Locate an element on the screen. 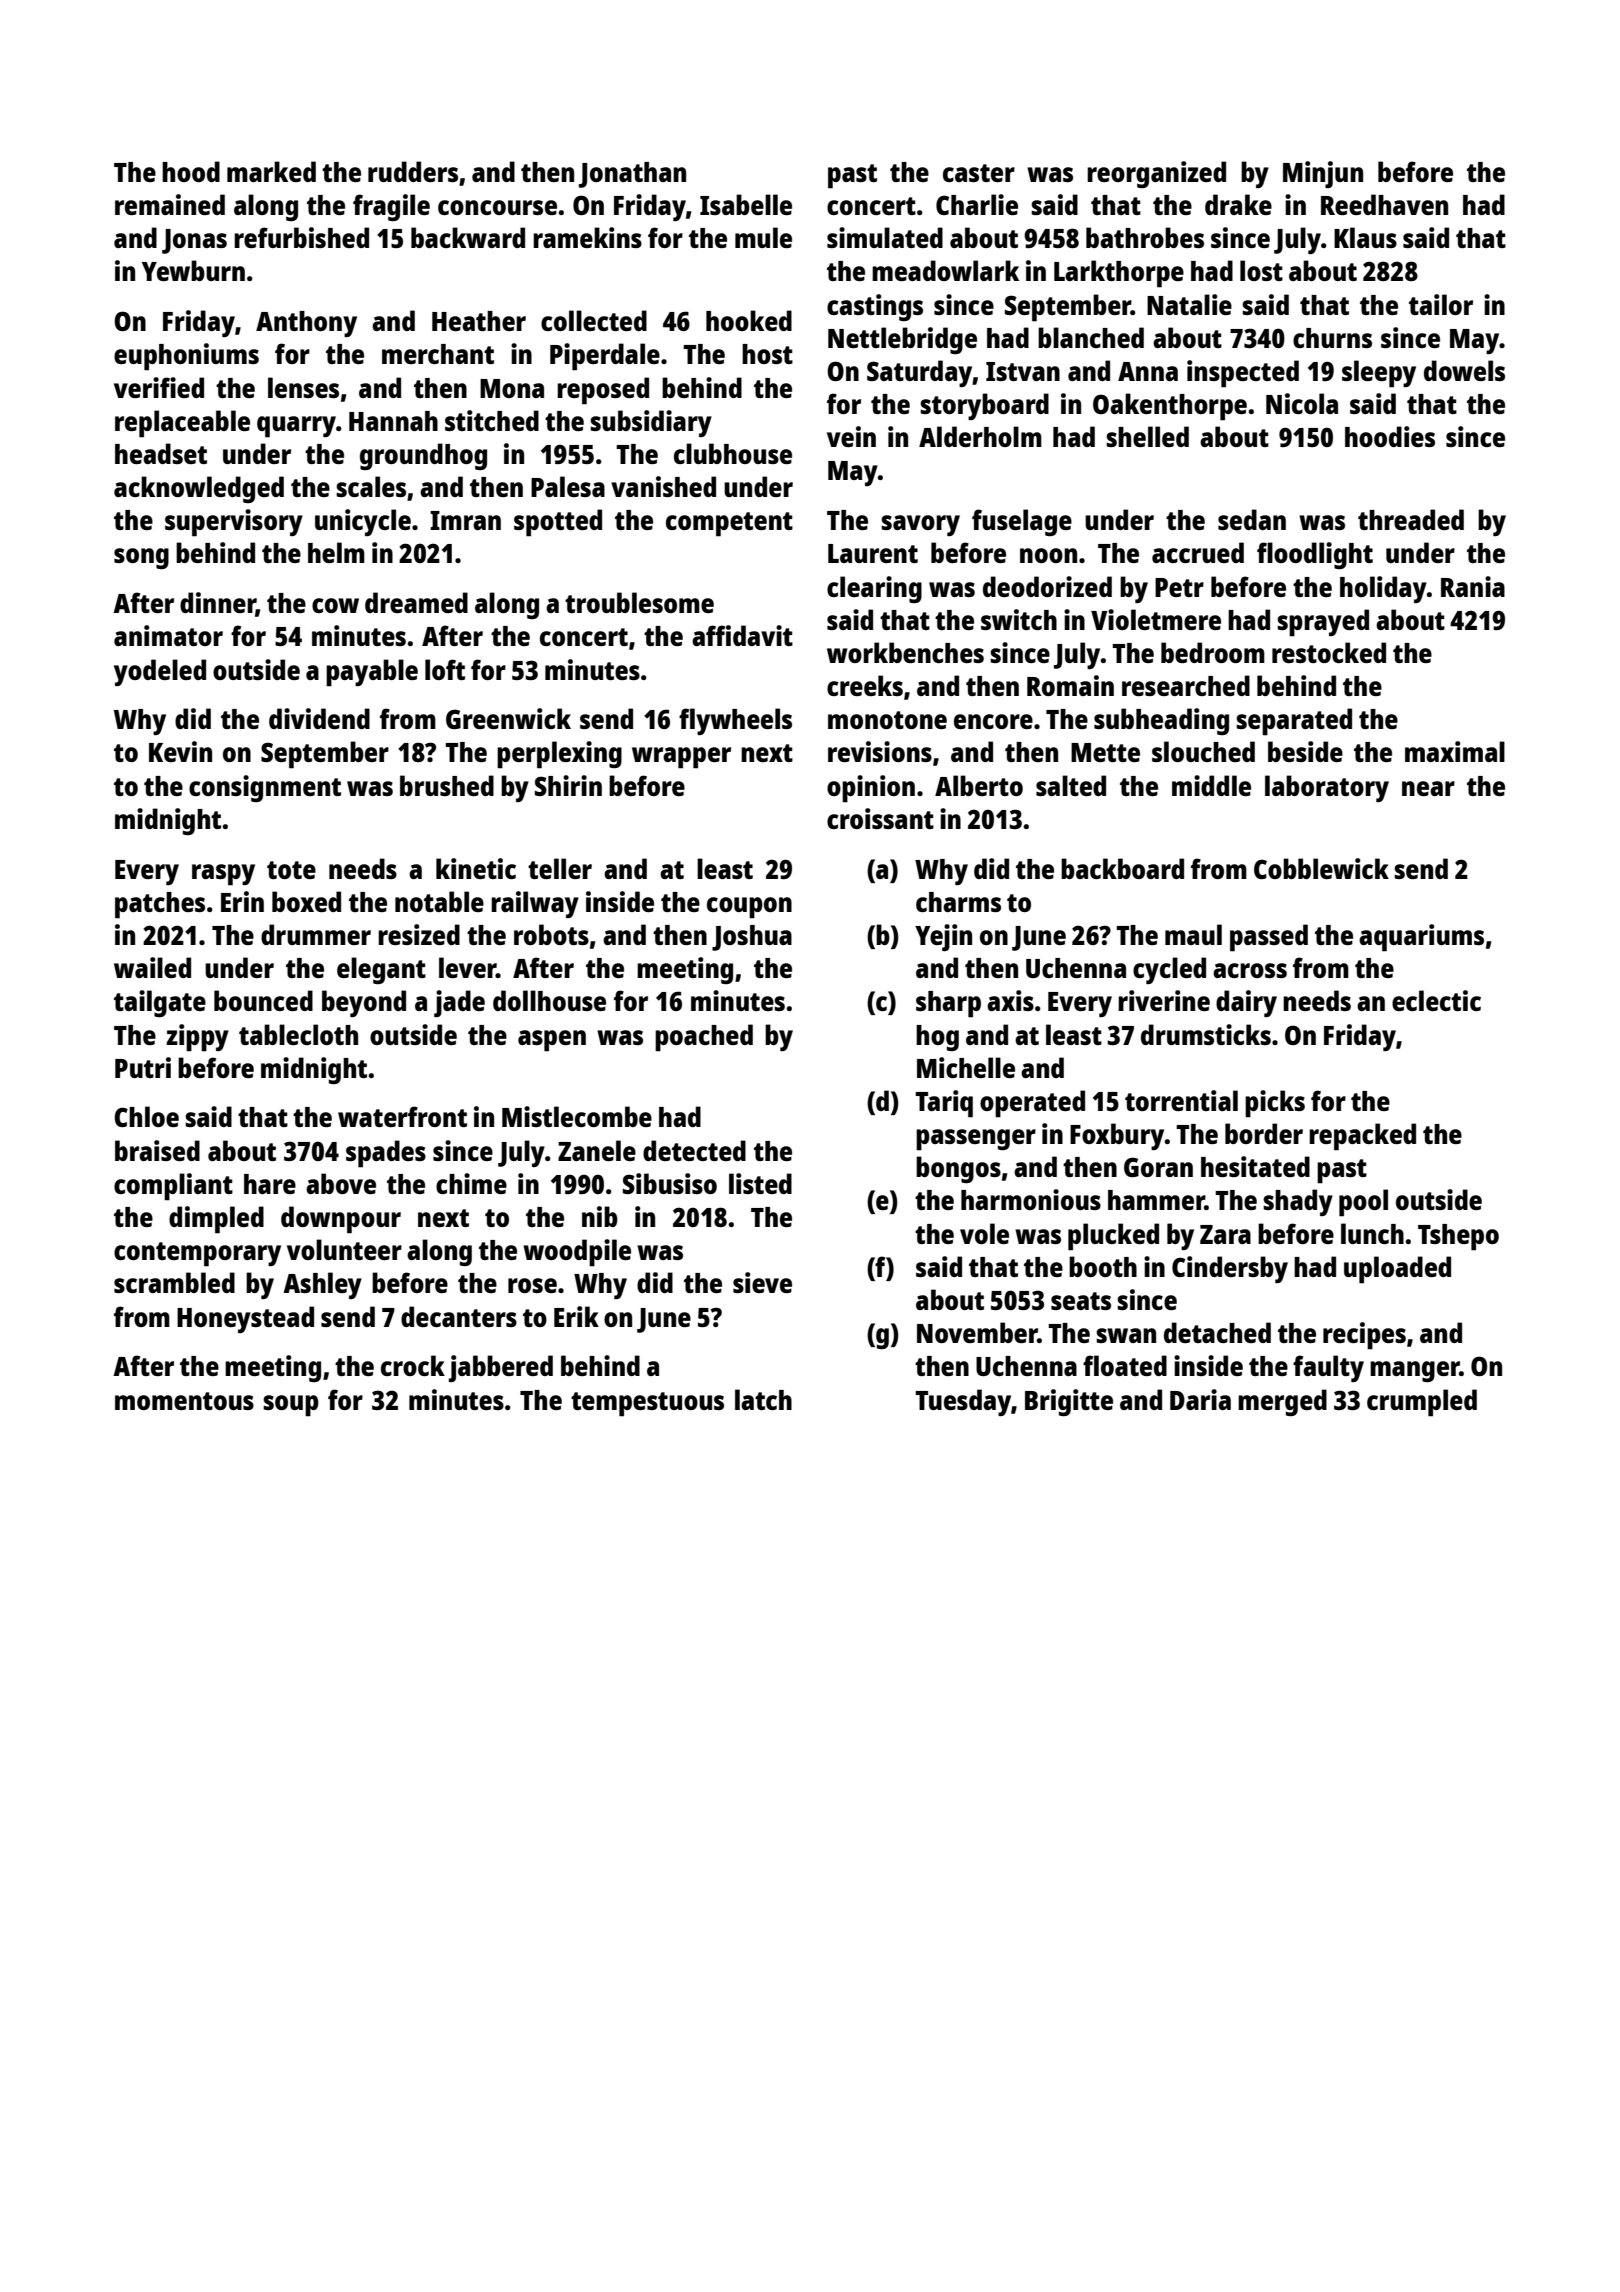 This screenshot has width=1620, height=2292. Nicola is located at coordinates (1302, 403).
